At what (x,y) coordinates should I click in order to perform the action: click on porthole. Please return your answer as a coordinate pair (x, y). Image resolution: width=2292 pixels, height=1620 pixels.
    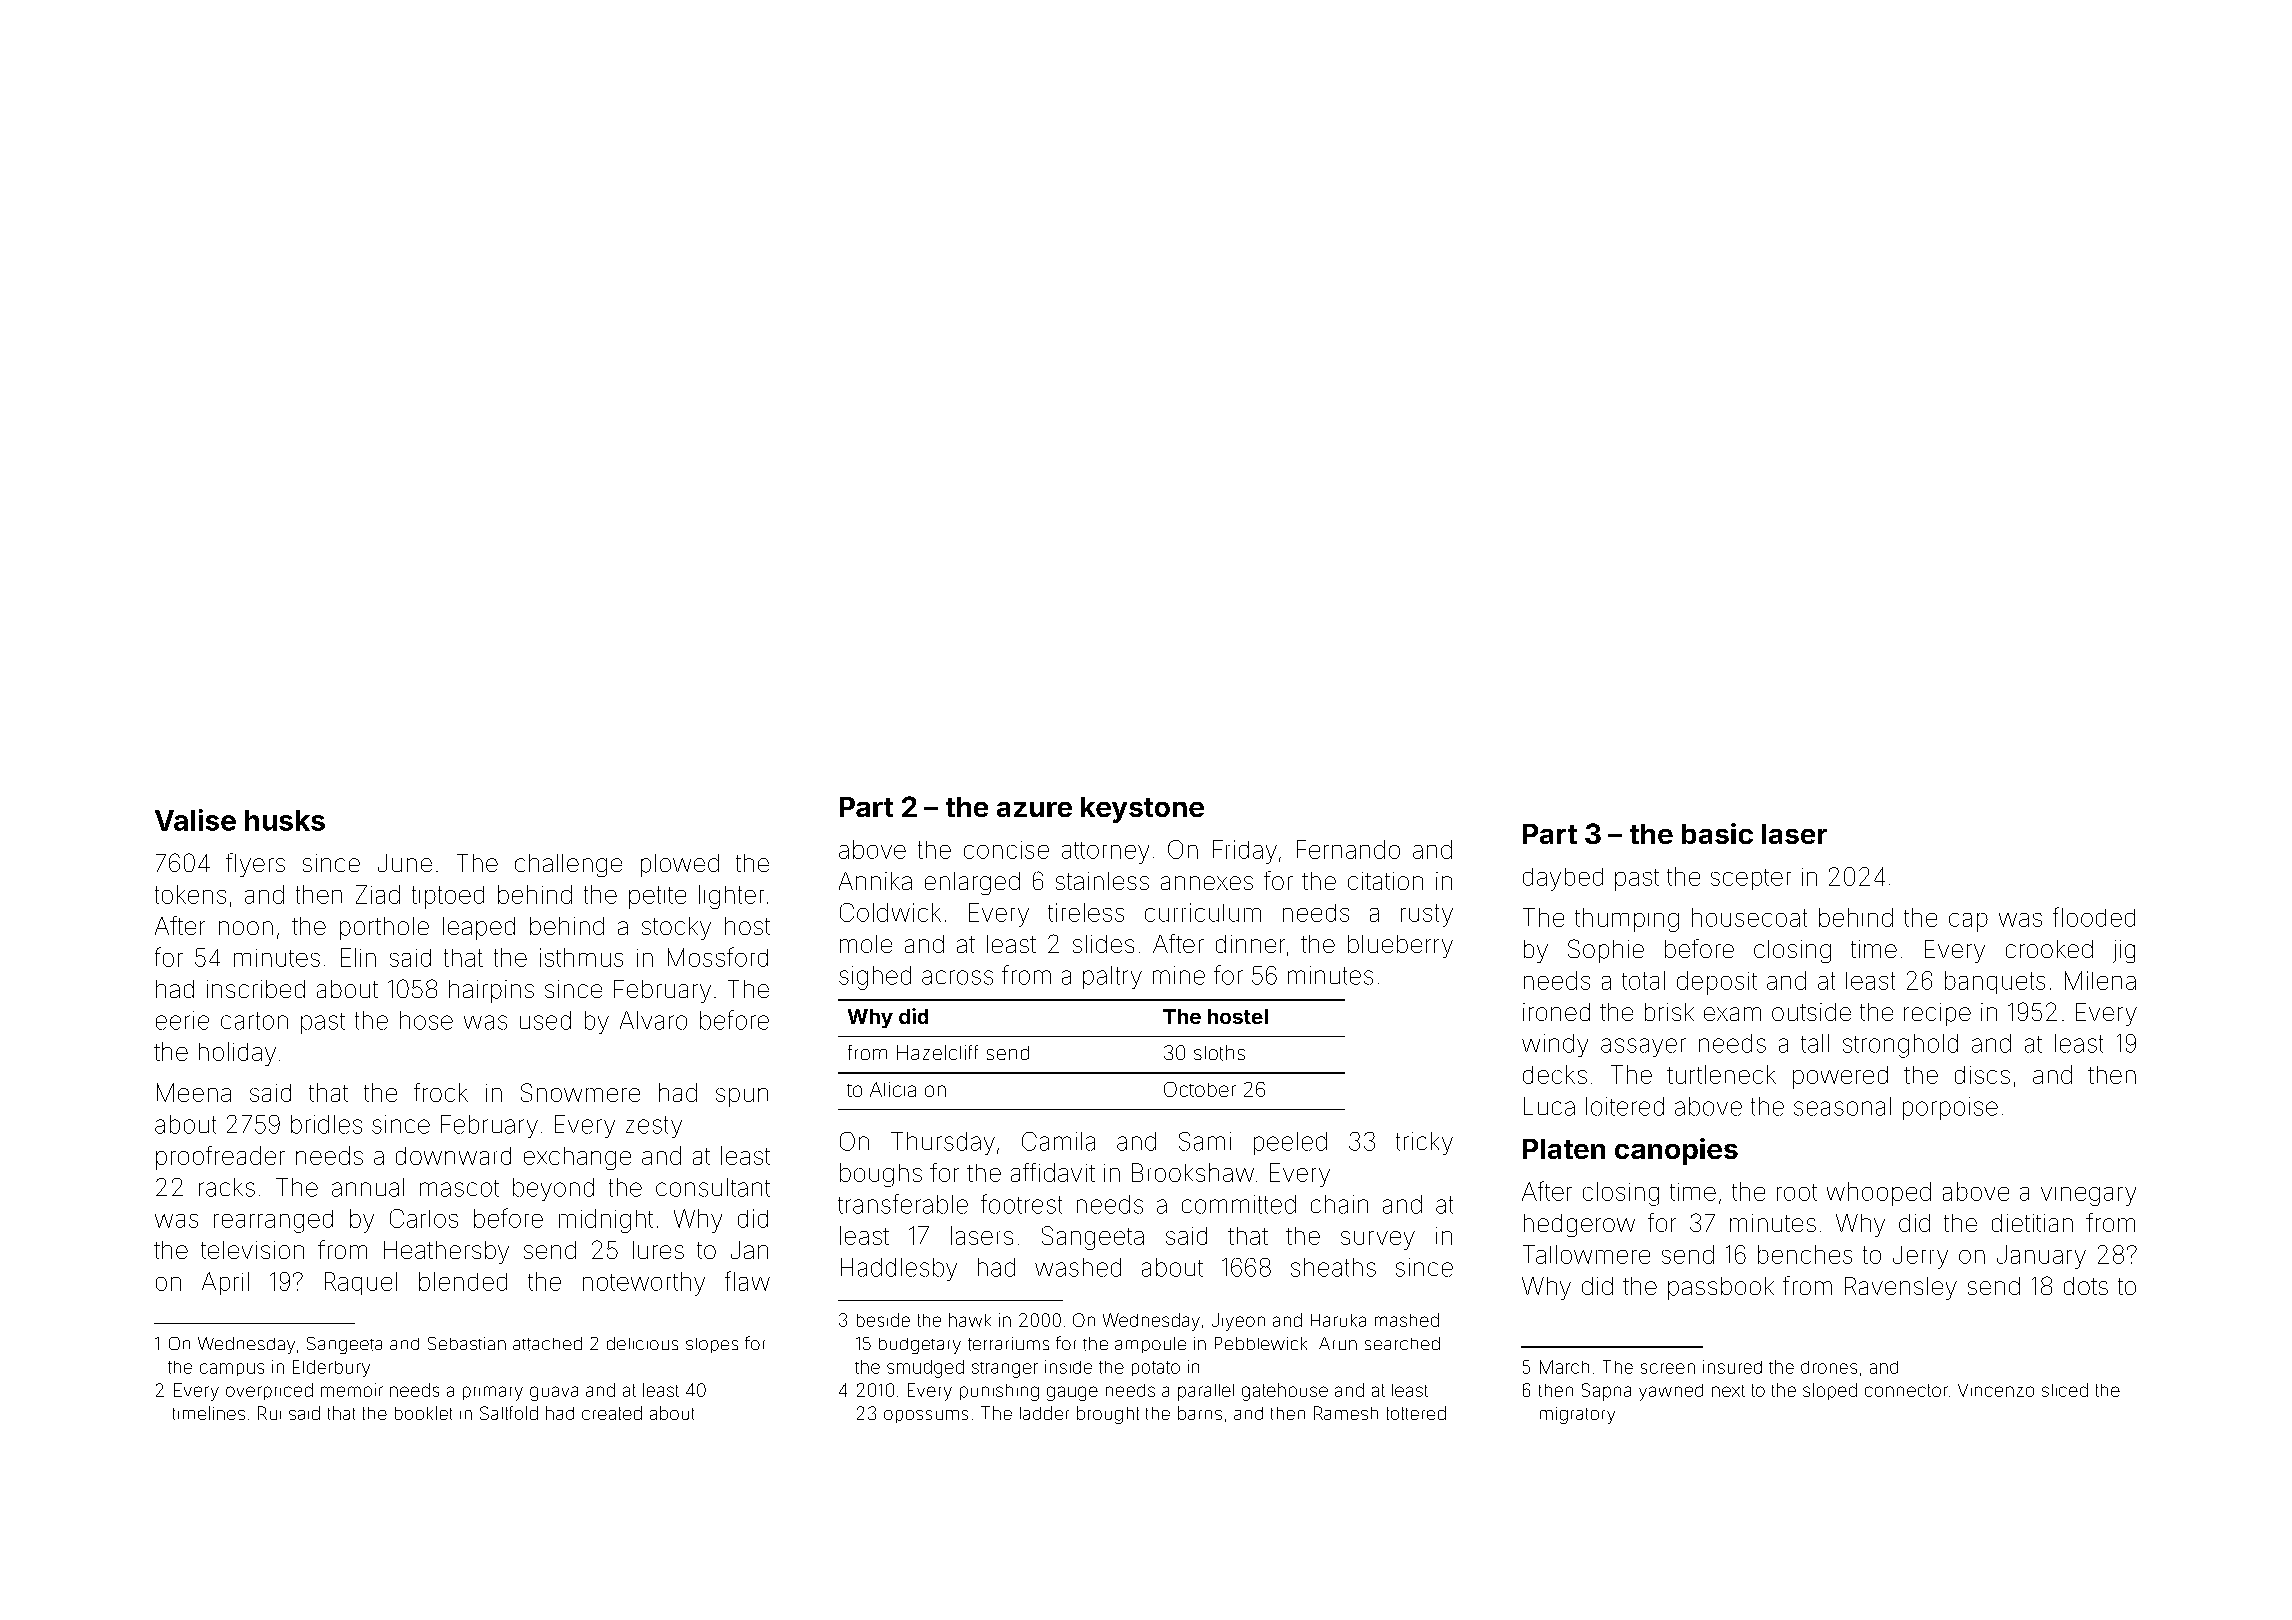
    Looking at the image, I should click on (384, 928).
